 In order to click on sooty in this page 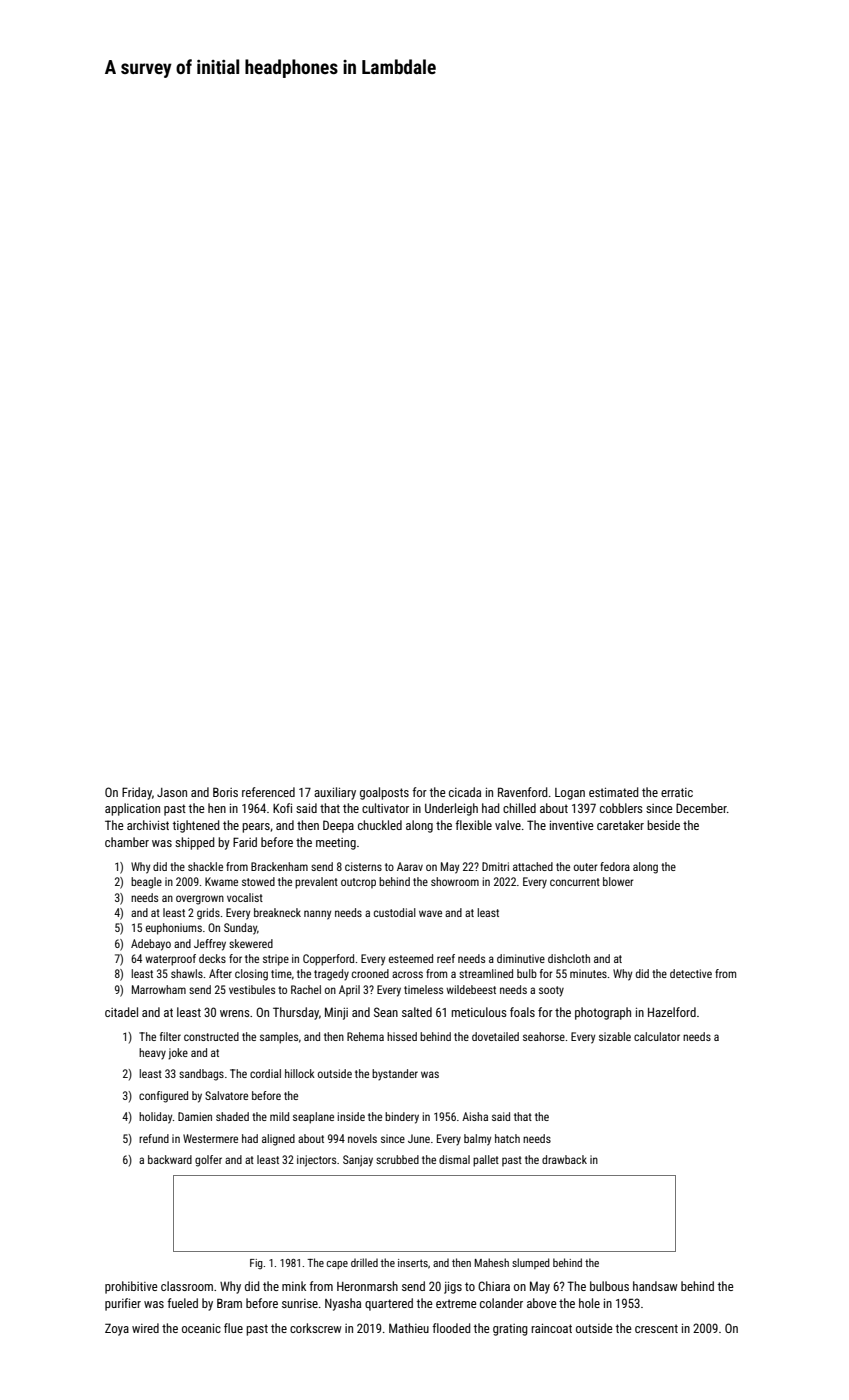, I will do `click(551, 991)`.
